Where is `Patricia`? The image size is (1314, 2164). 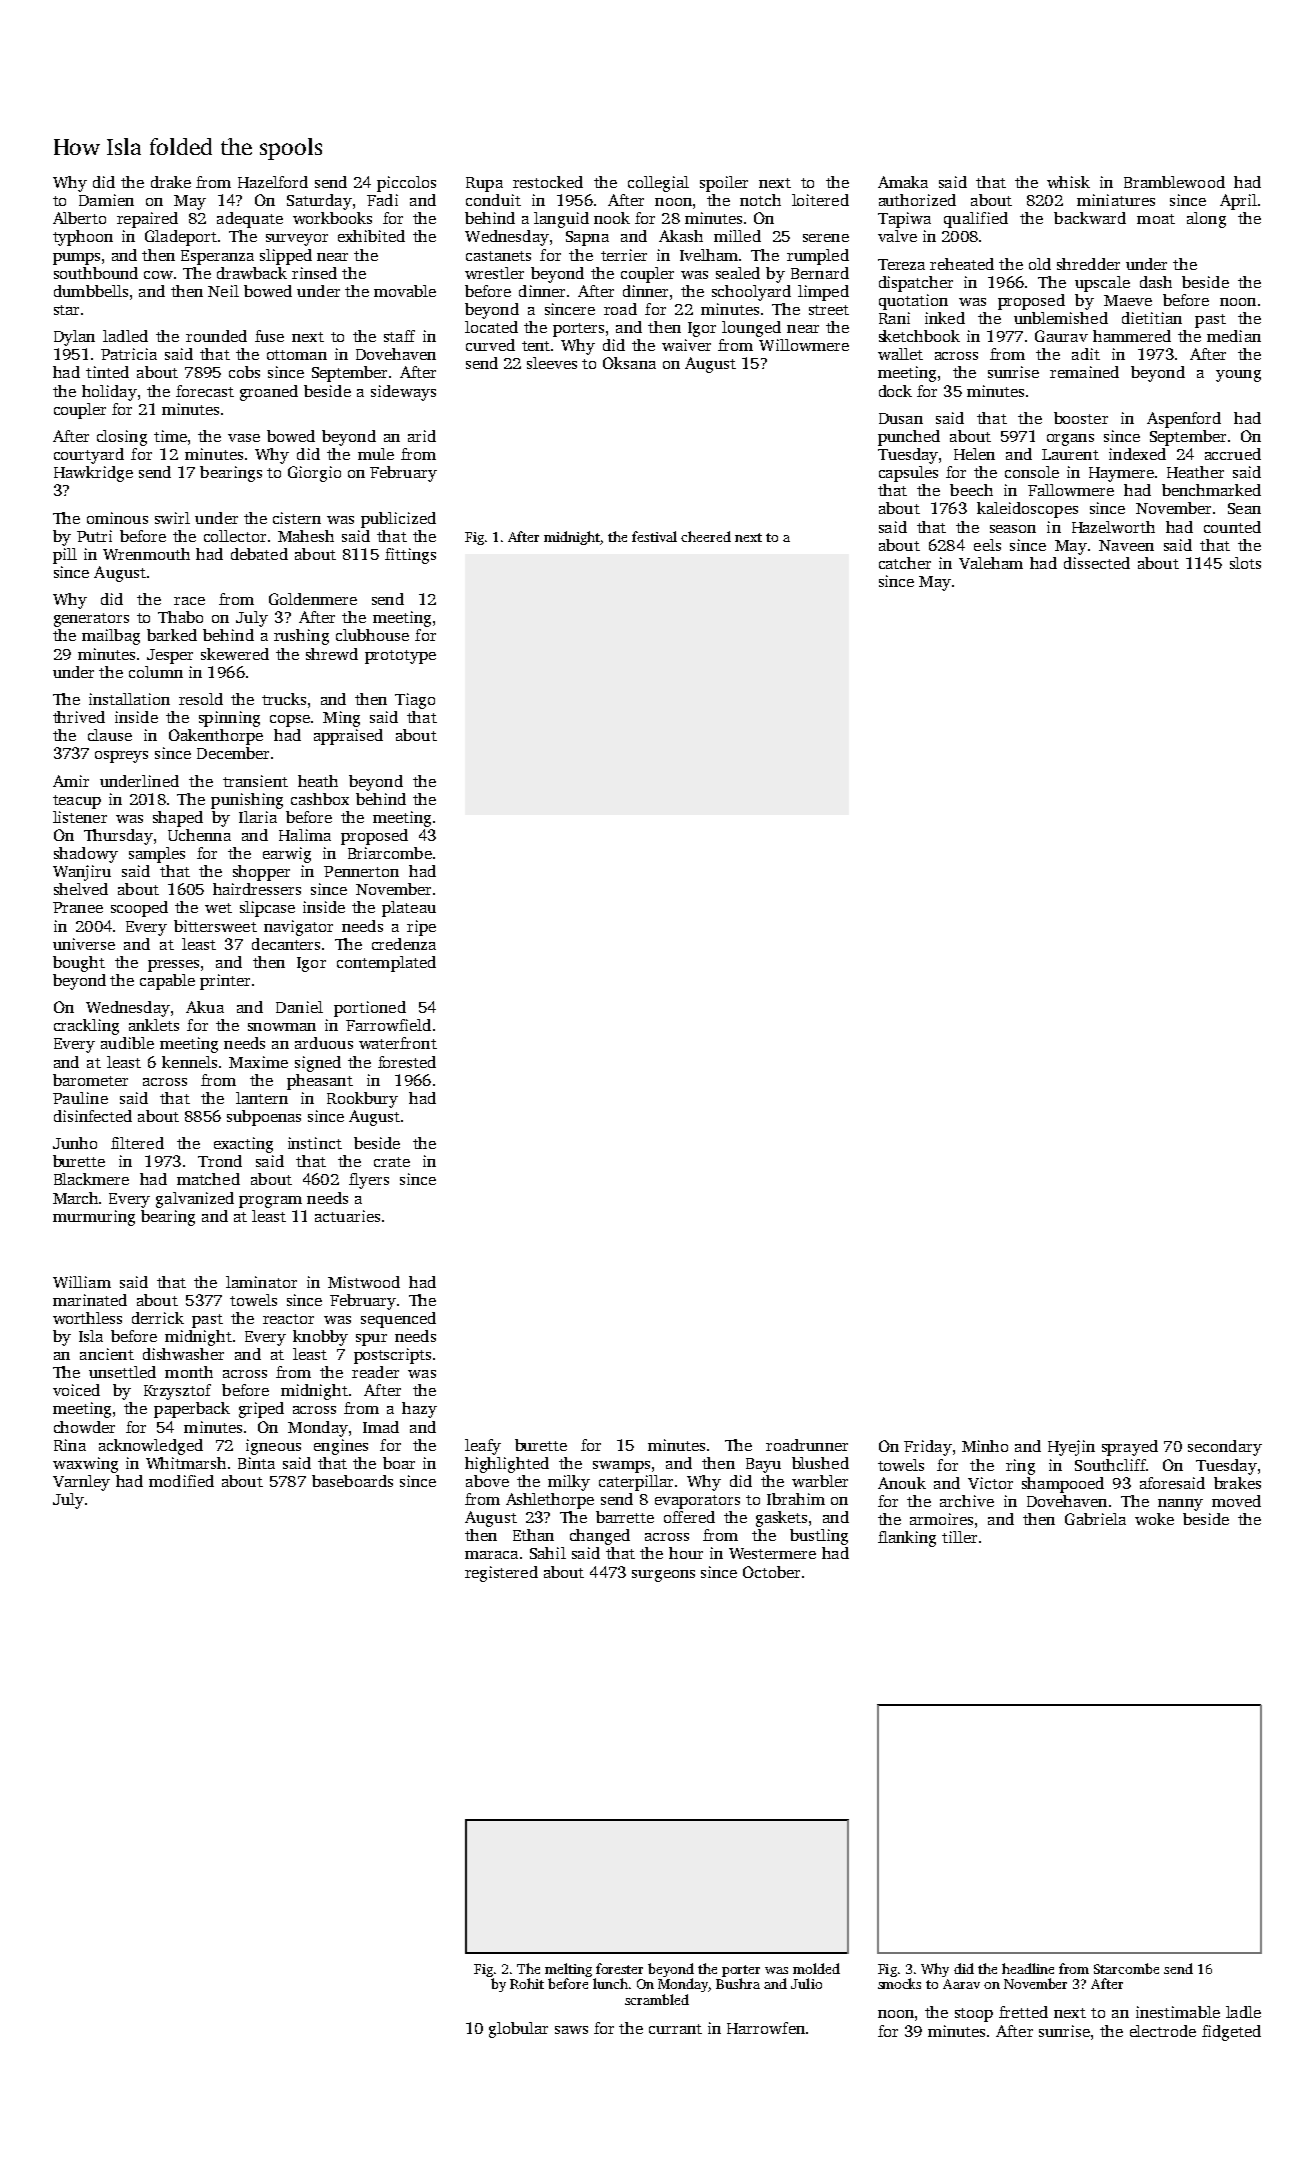
Patricia is located at coordinates (129, 354).
